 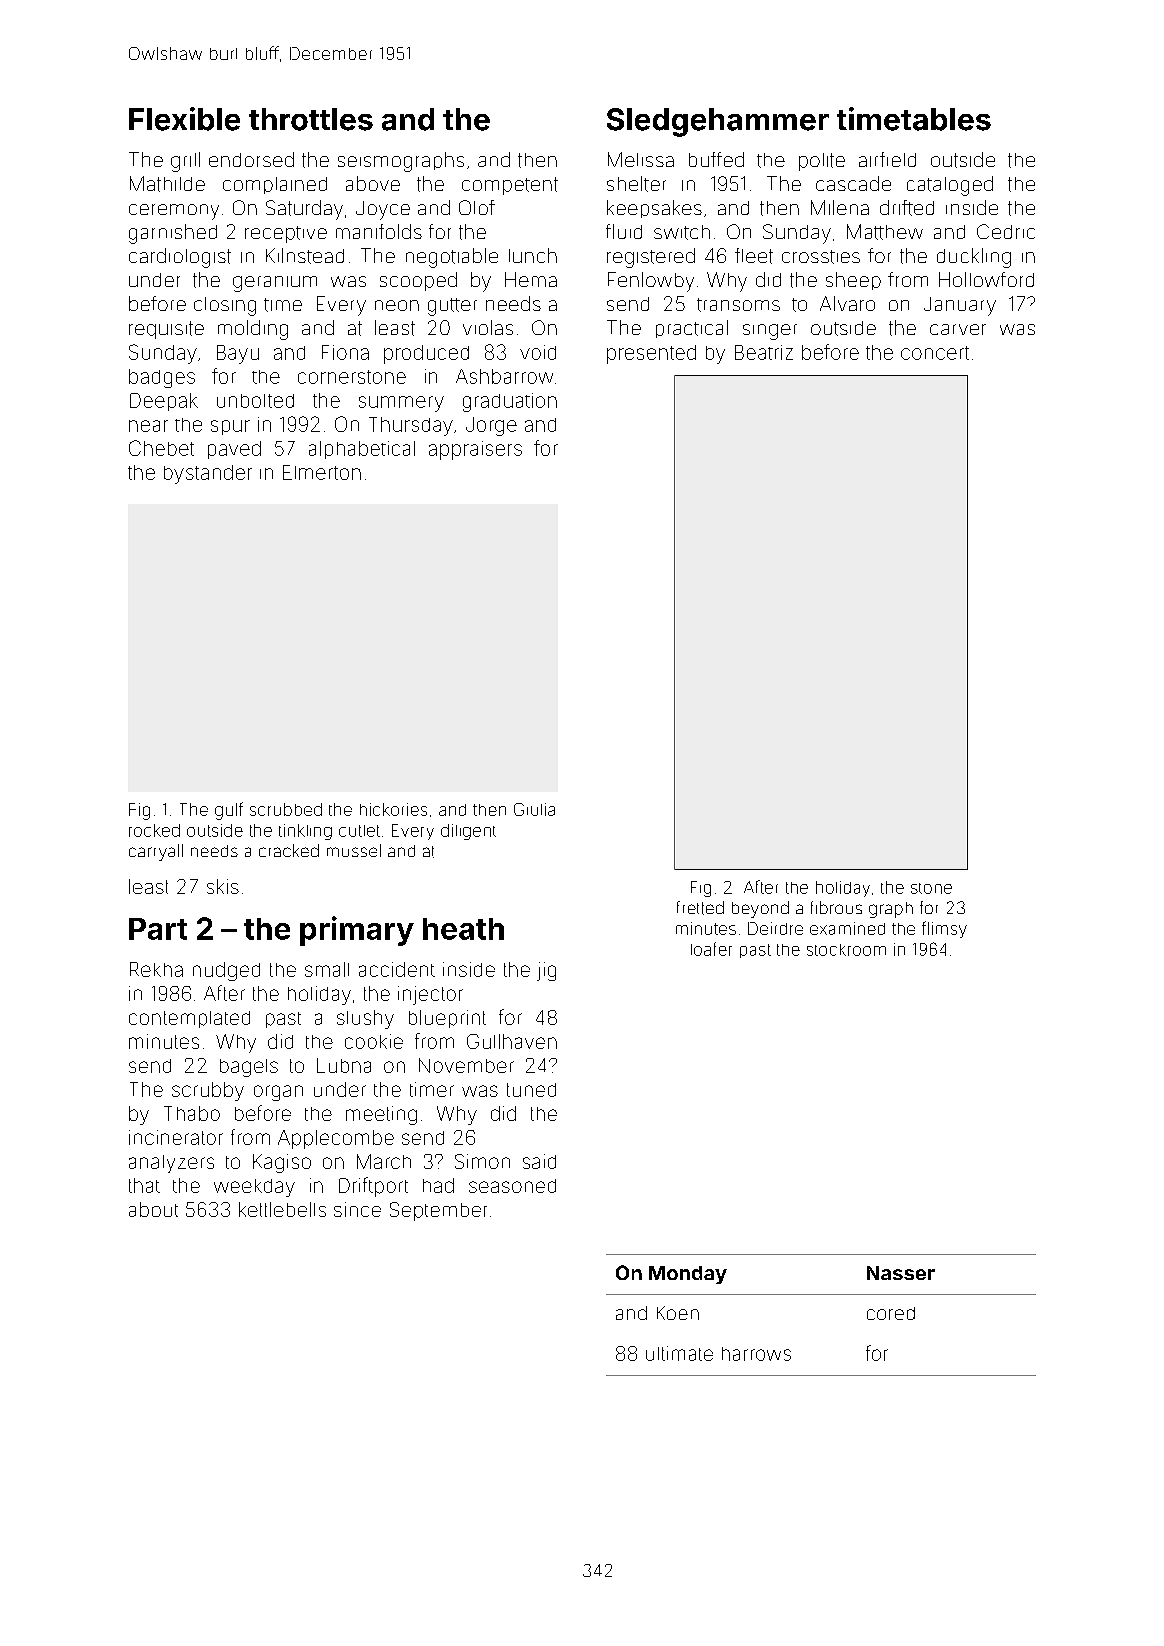 I want to click on Elmerton, so click(x=322, y=472).
